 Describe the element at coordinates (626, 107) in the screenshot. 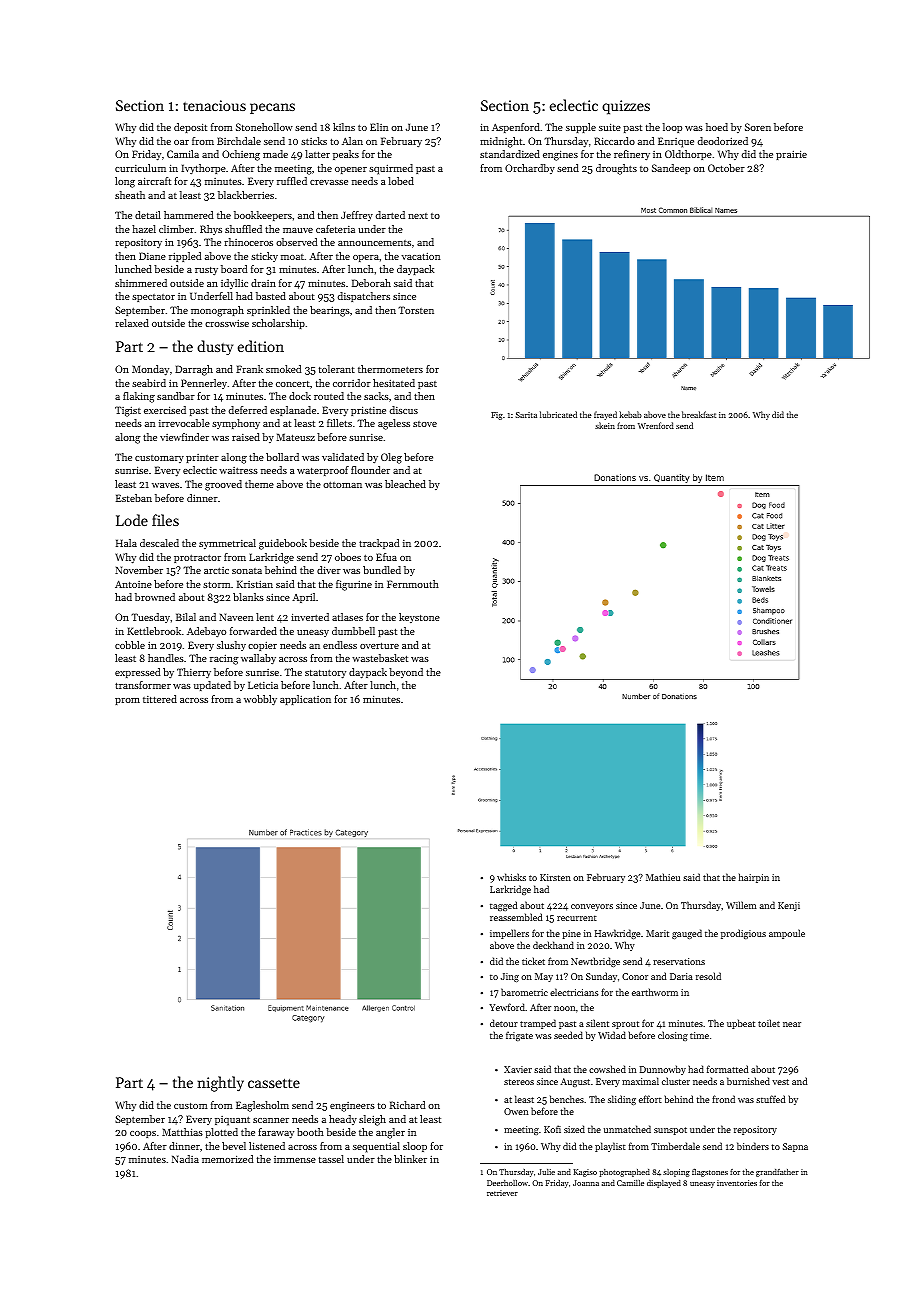

I see `quizzes` at that location.
